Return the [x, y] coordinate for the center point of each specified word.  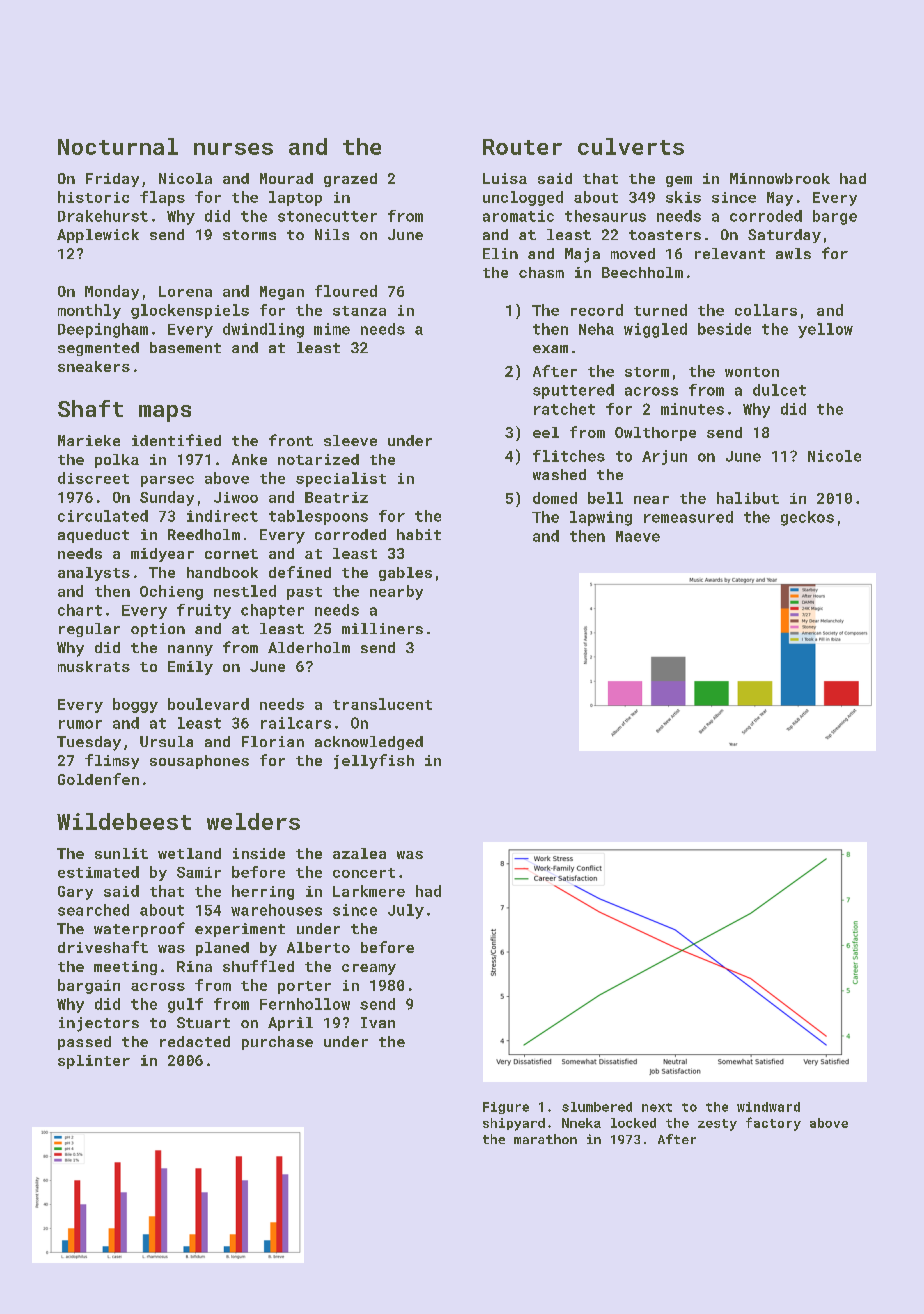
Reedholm [204, 534]
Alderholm [309, 647]
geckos [807, 518]
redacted [195, 1041]
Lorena [185, 291]
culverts [631, 146]
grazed [350, 180]
